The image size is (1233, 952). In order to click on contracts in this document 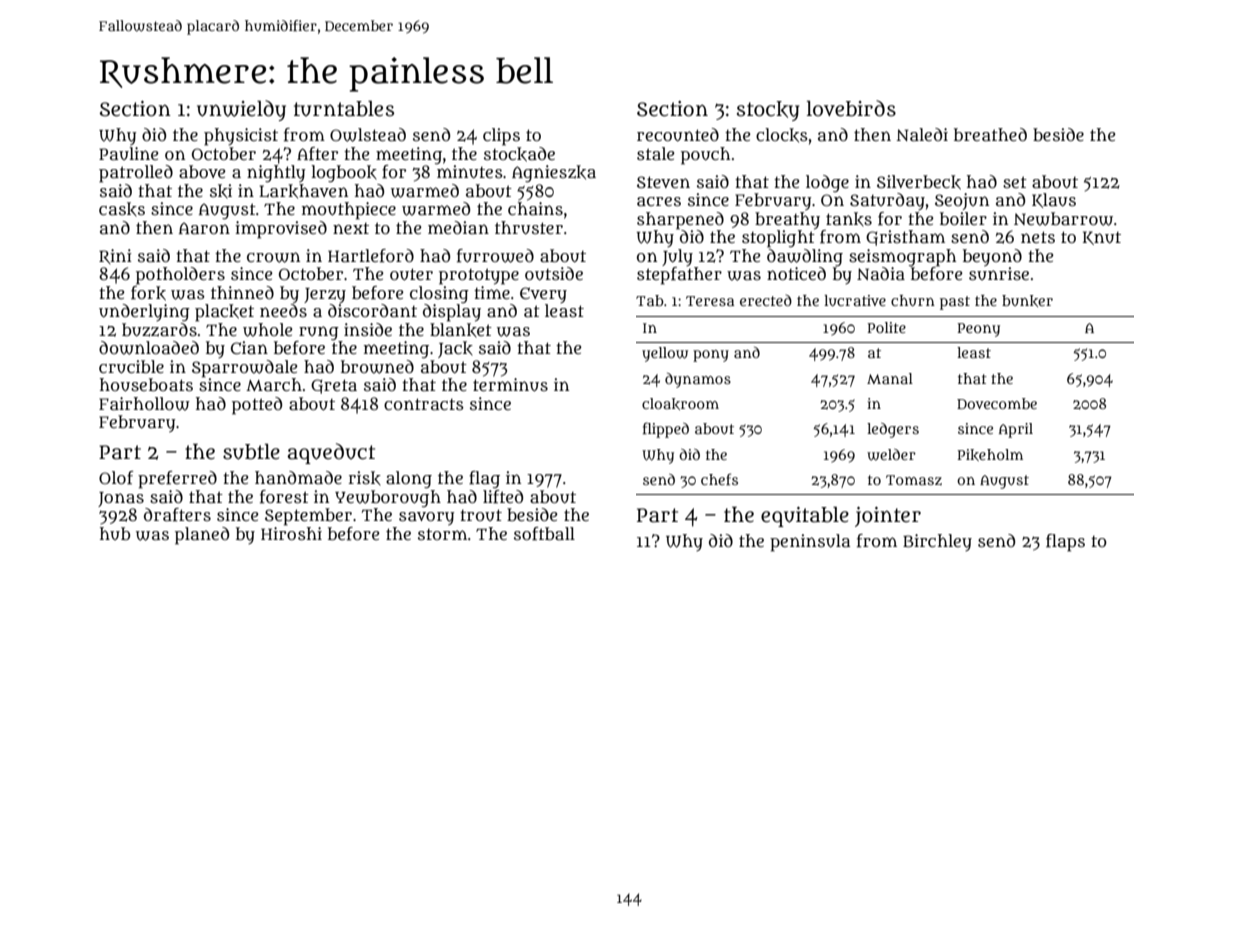, I will do `click(424, 404)`.
